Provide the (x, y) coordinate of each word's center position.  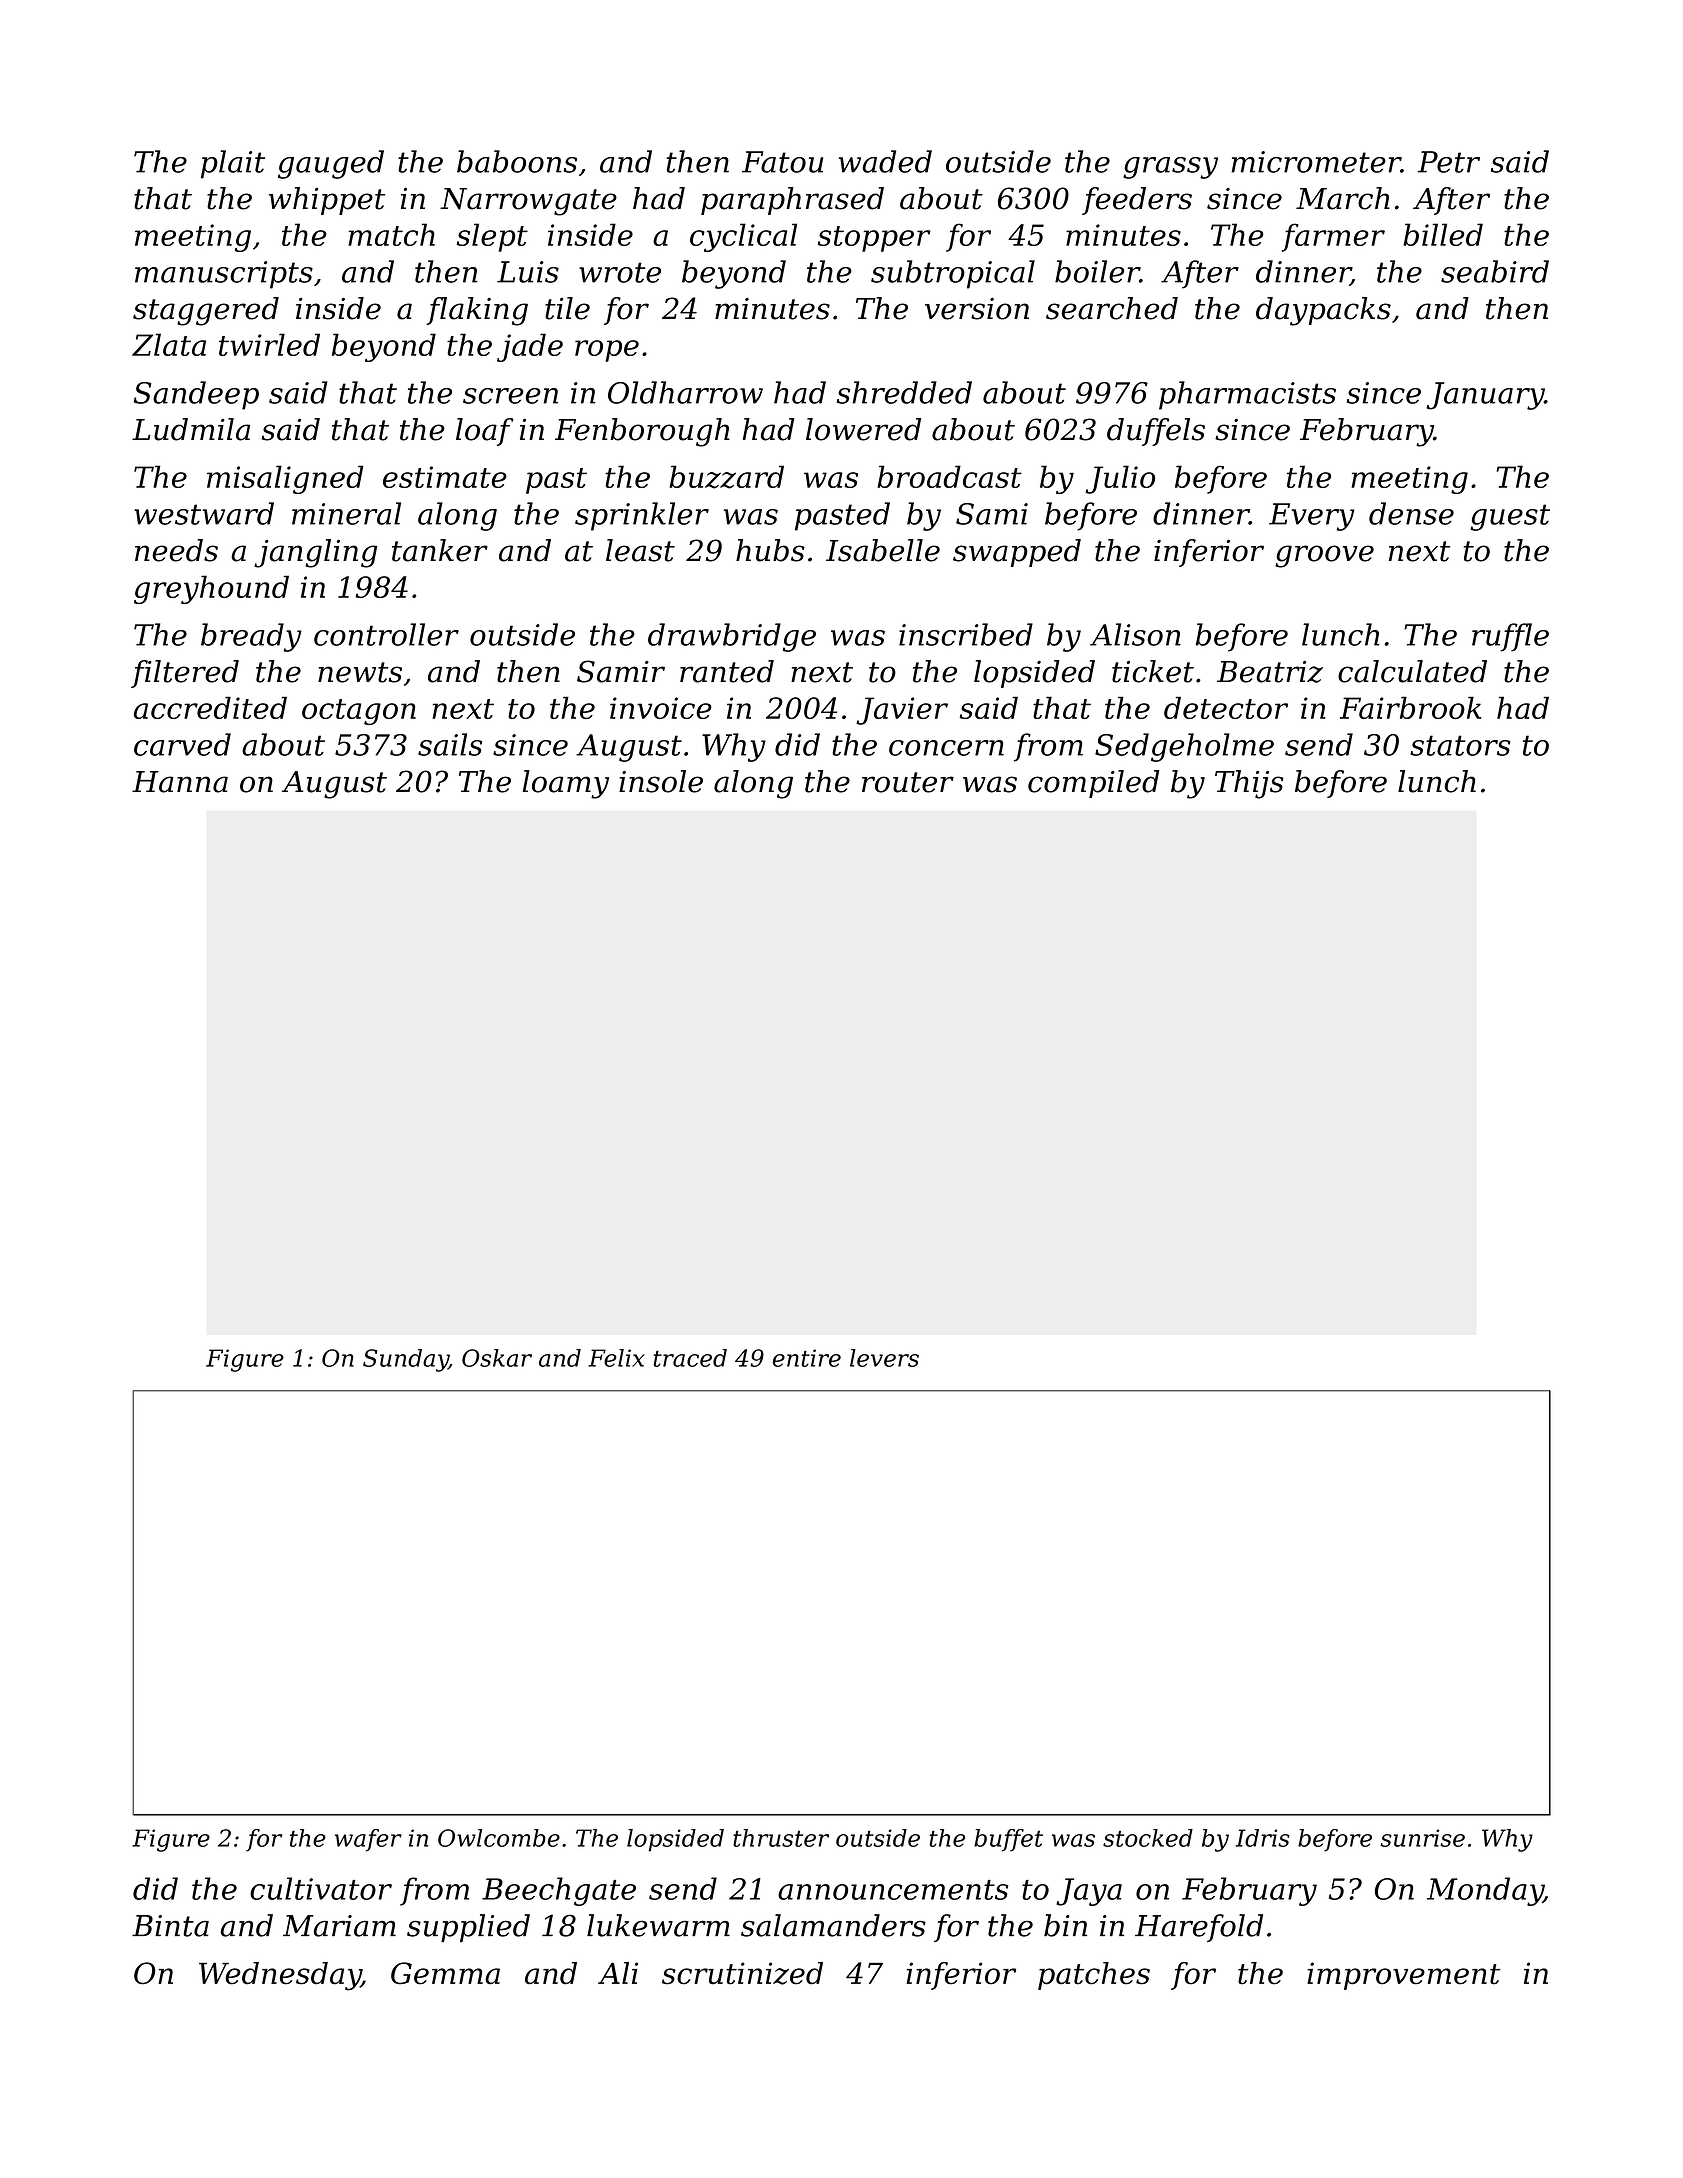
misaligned (285, 479)
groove (1324, 556)
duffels (1156, 432)
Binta (170, 1926)
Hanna (180, 782)
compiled (1094, 784)
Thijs (1249, 784)
